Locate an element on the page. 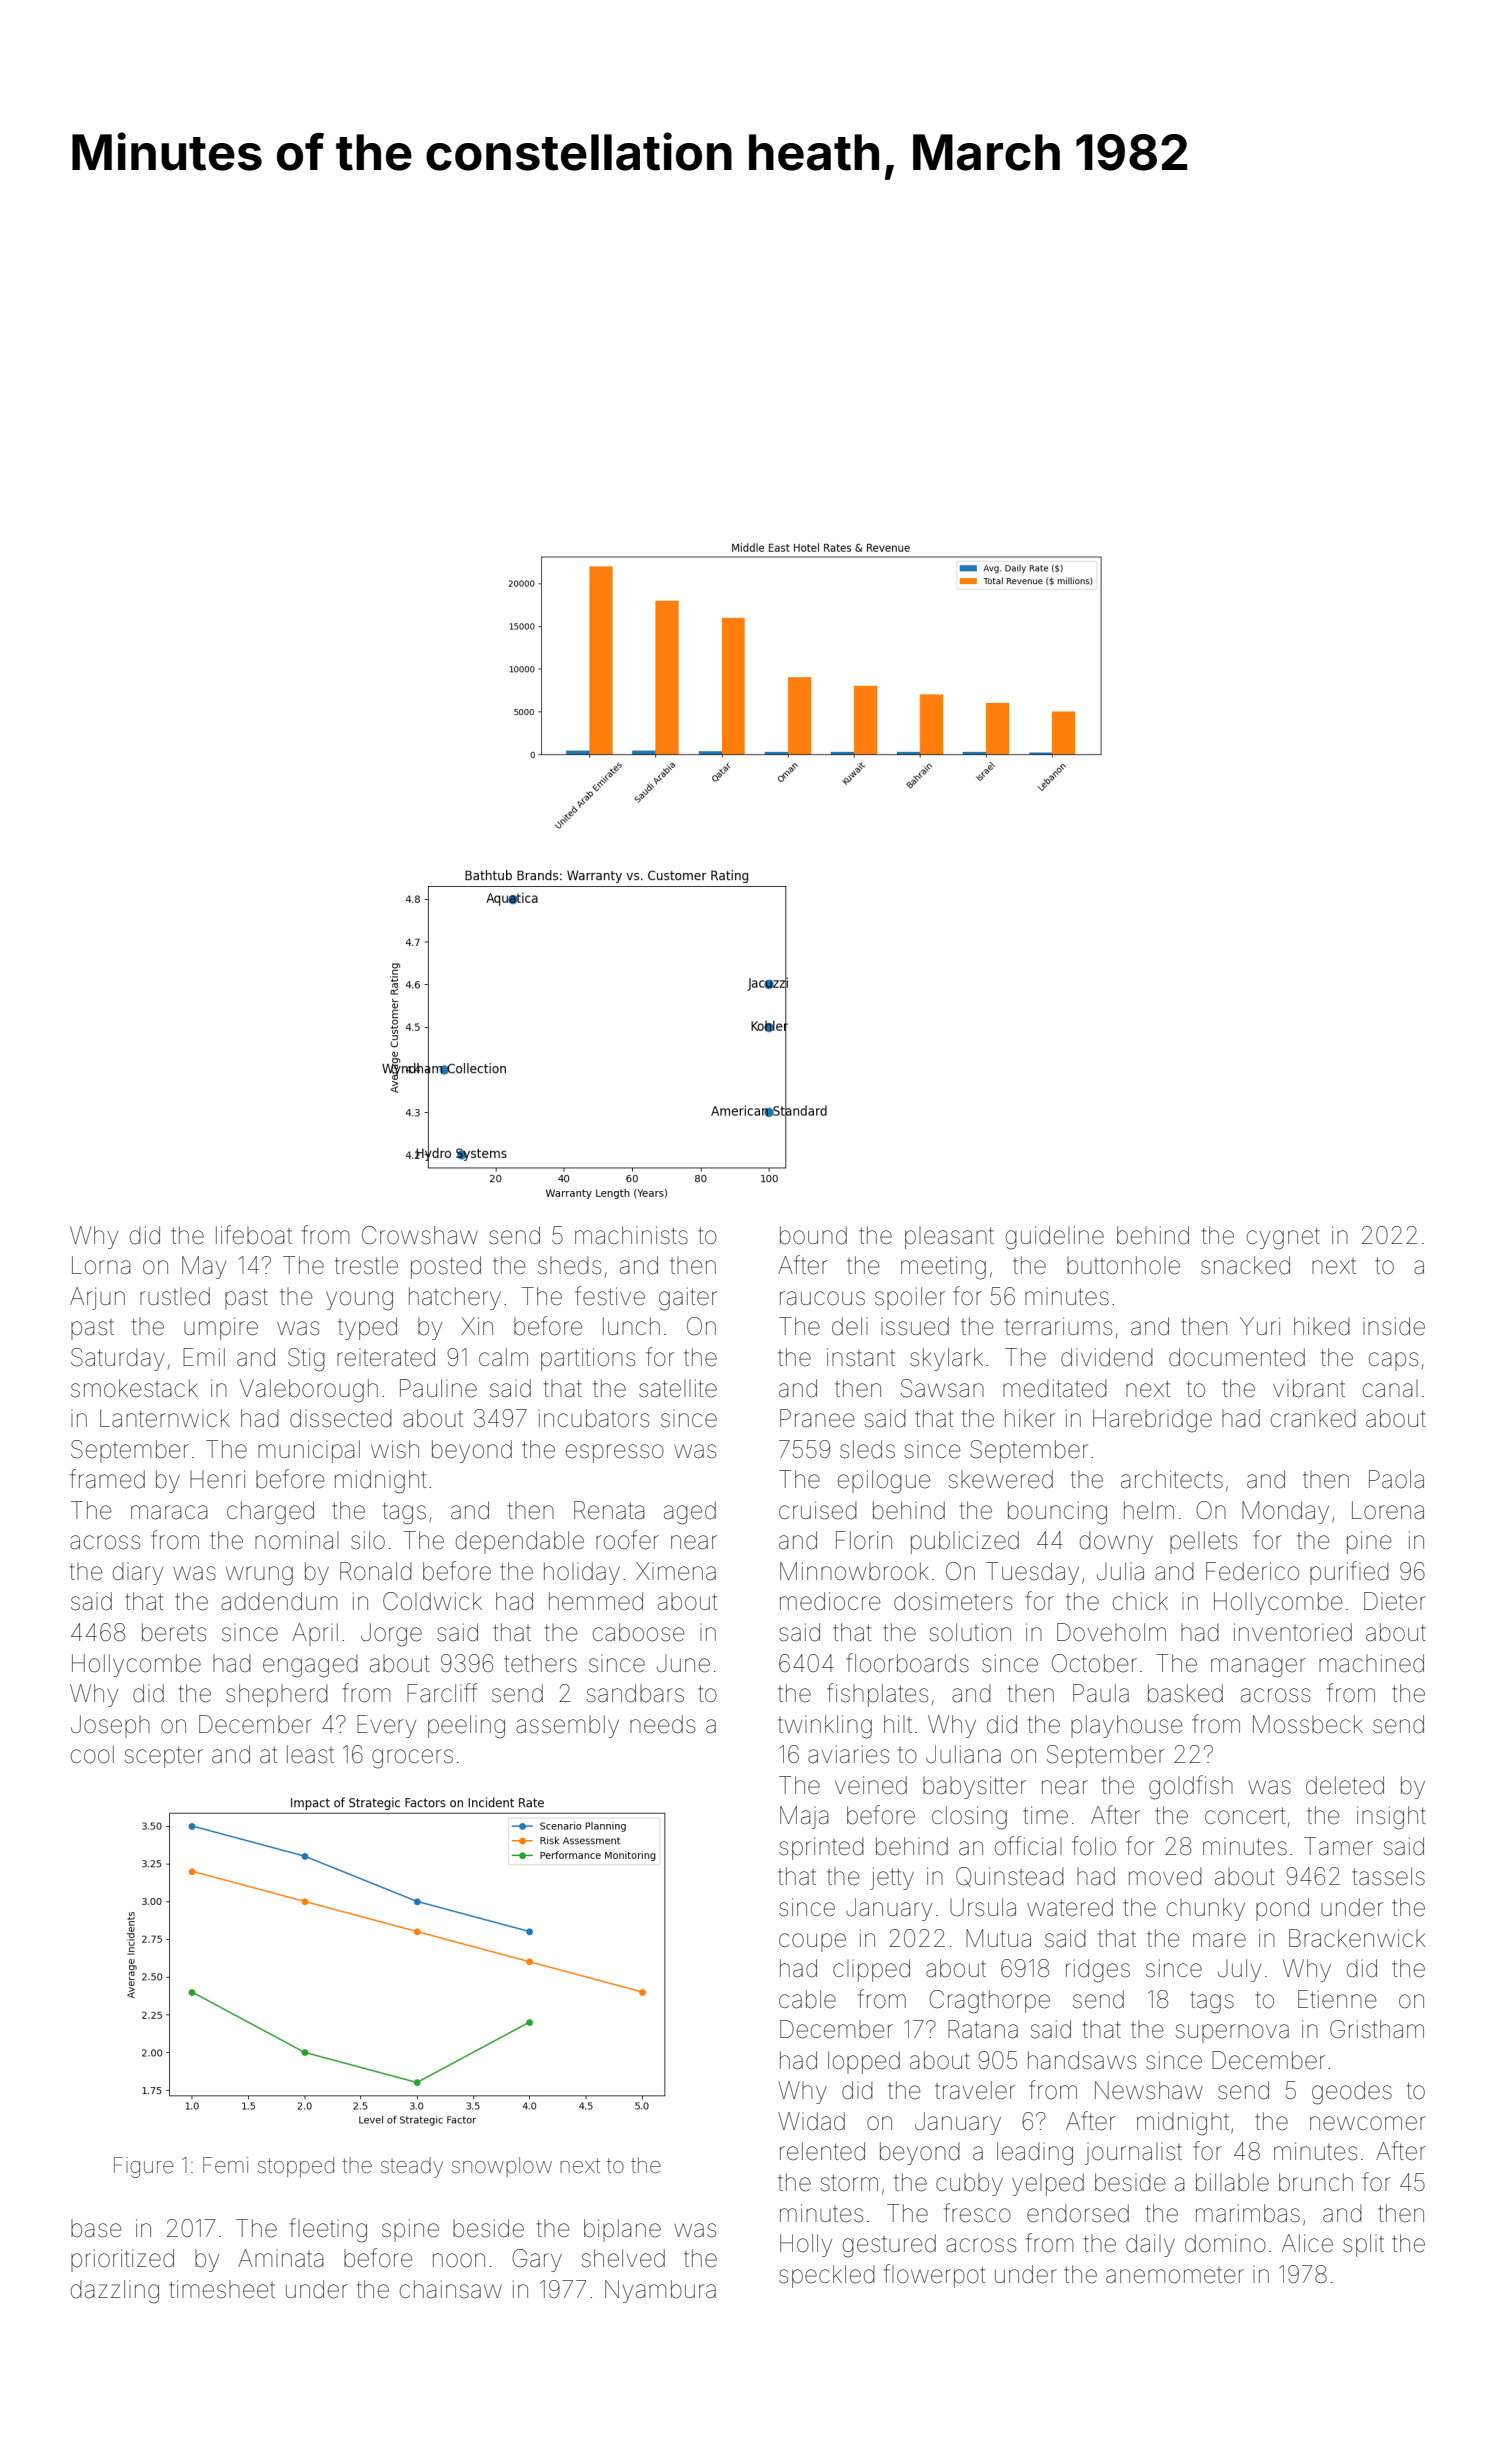 This page has height=2464, width=1496. needs is located at coordinates (662, 1724).
